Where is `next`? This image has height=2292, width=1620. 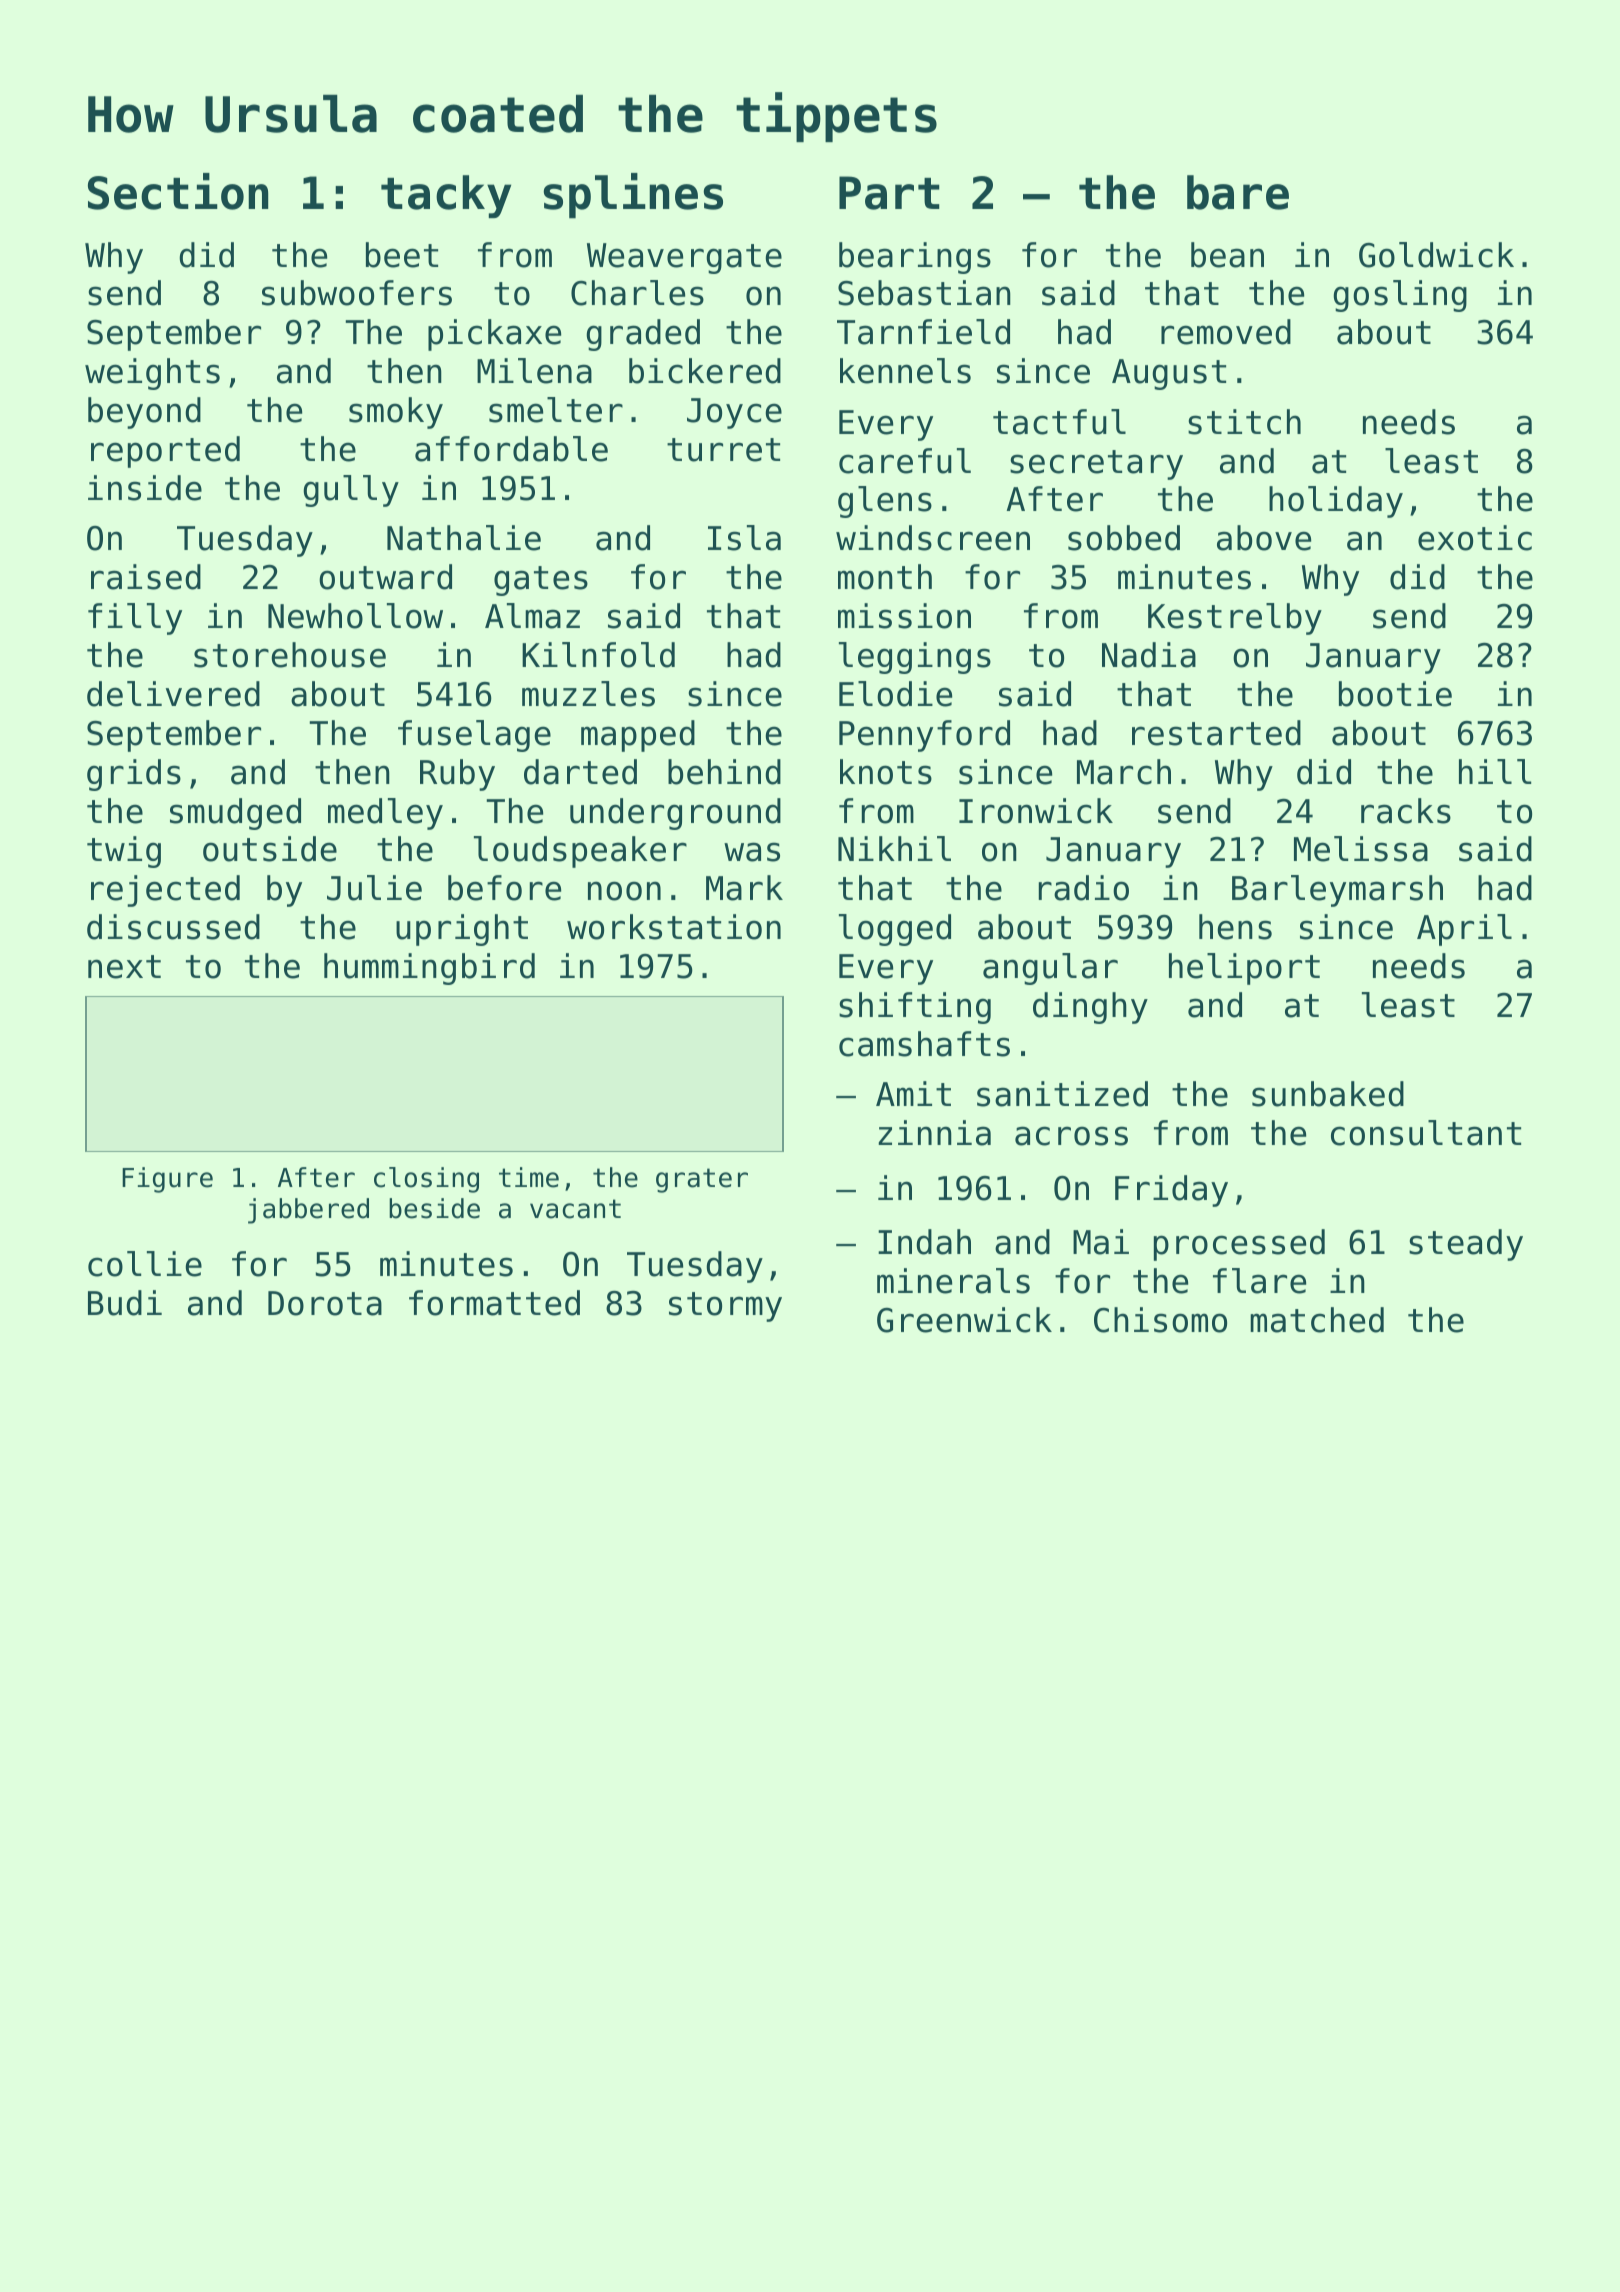
next is located at coordinates (124, 967).
